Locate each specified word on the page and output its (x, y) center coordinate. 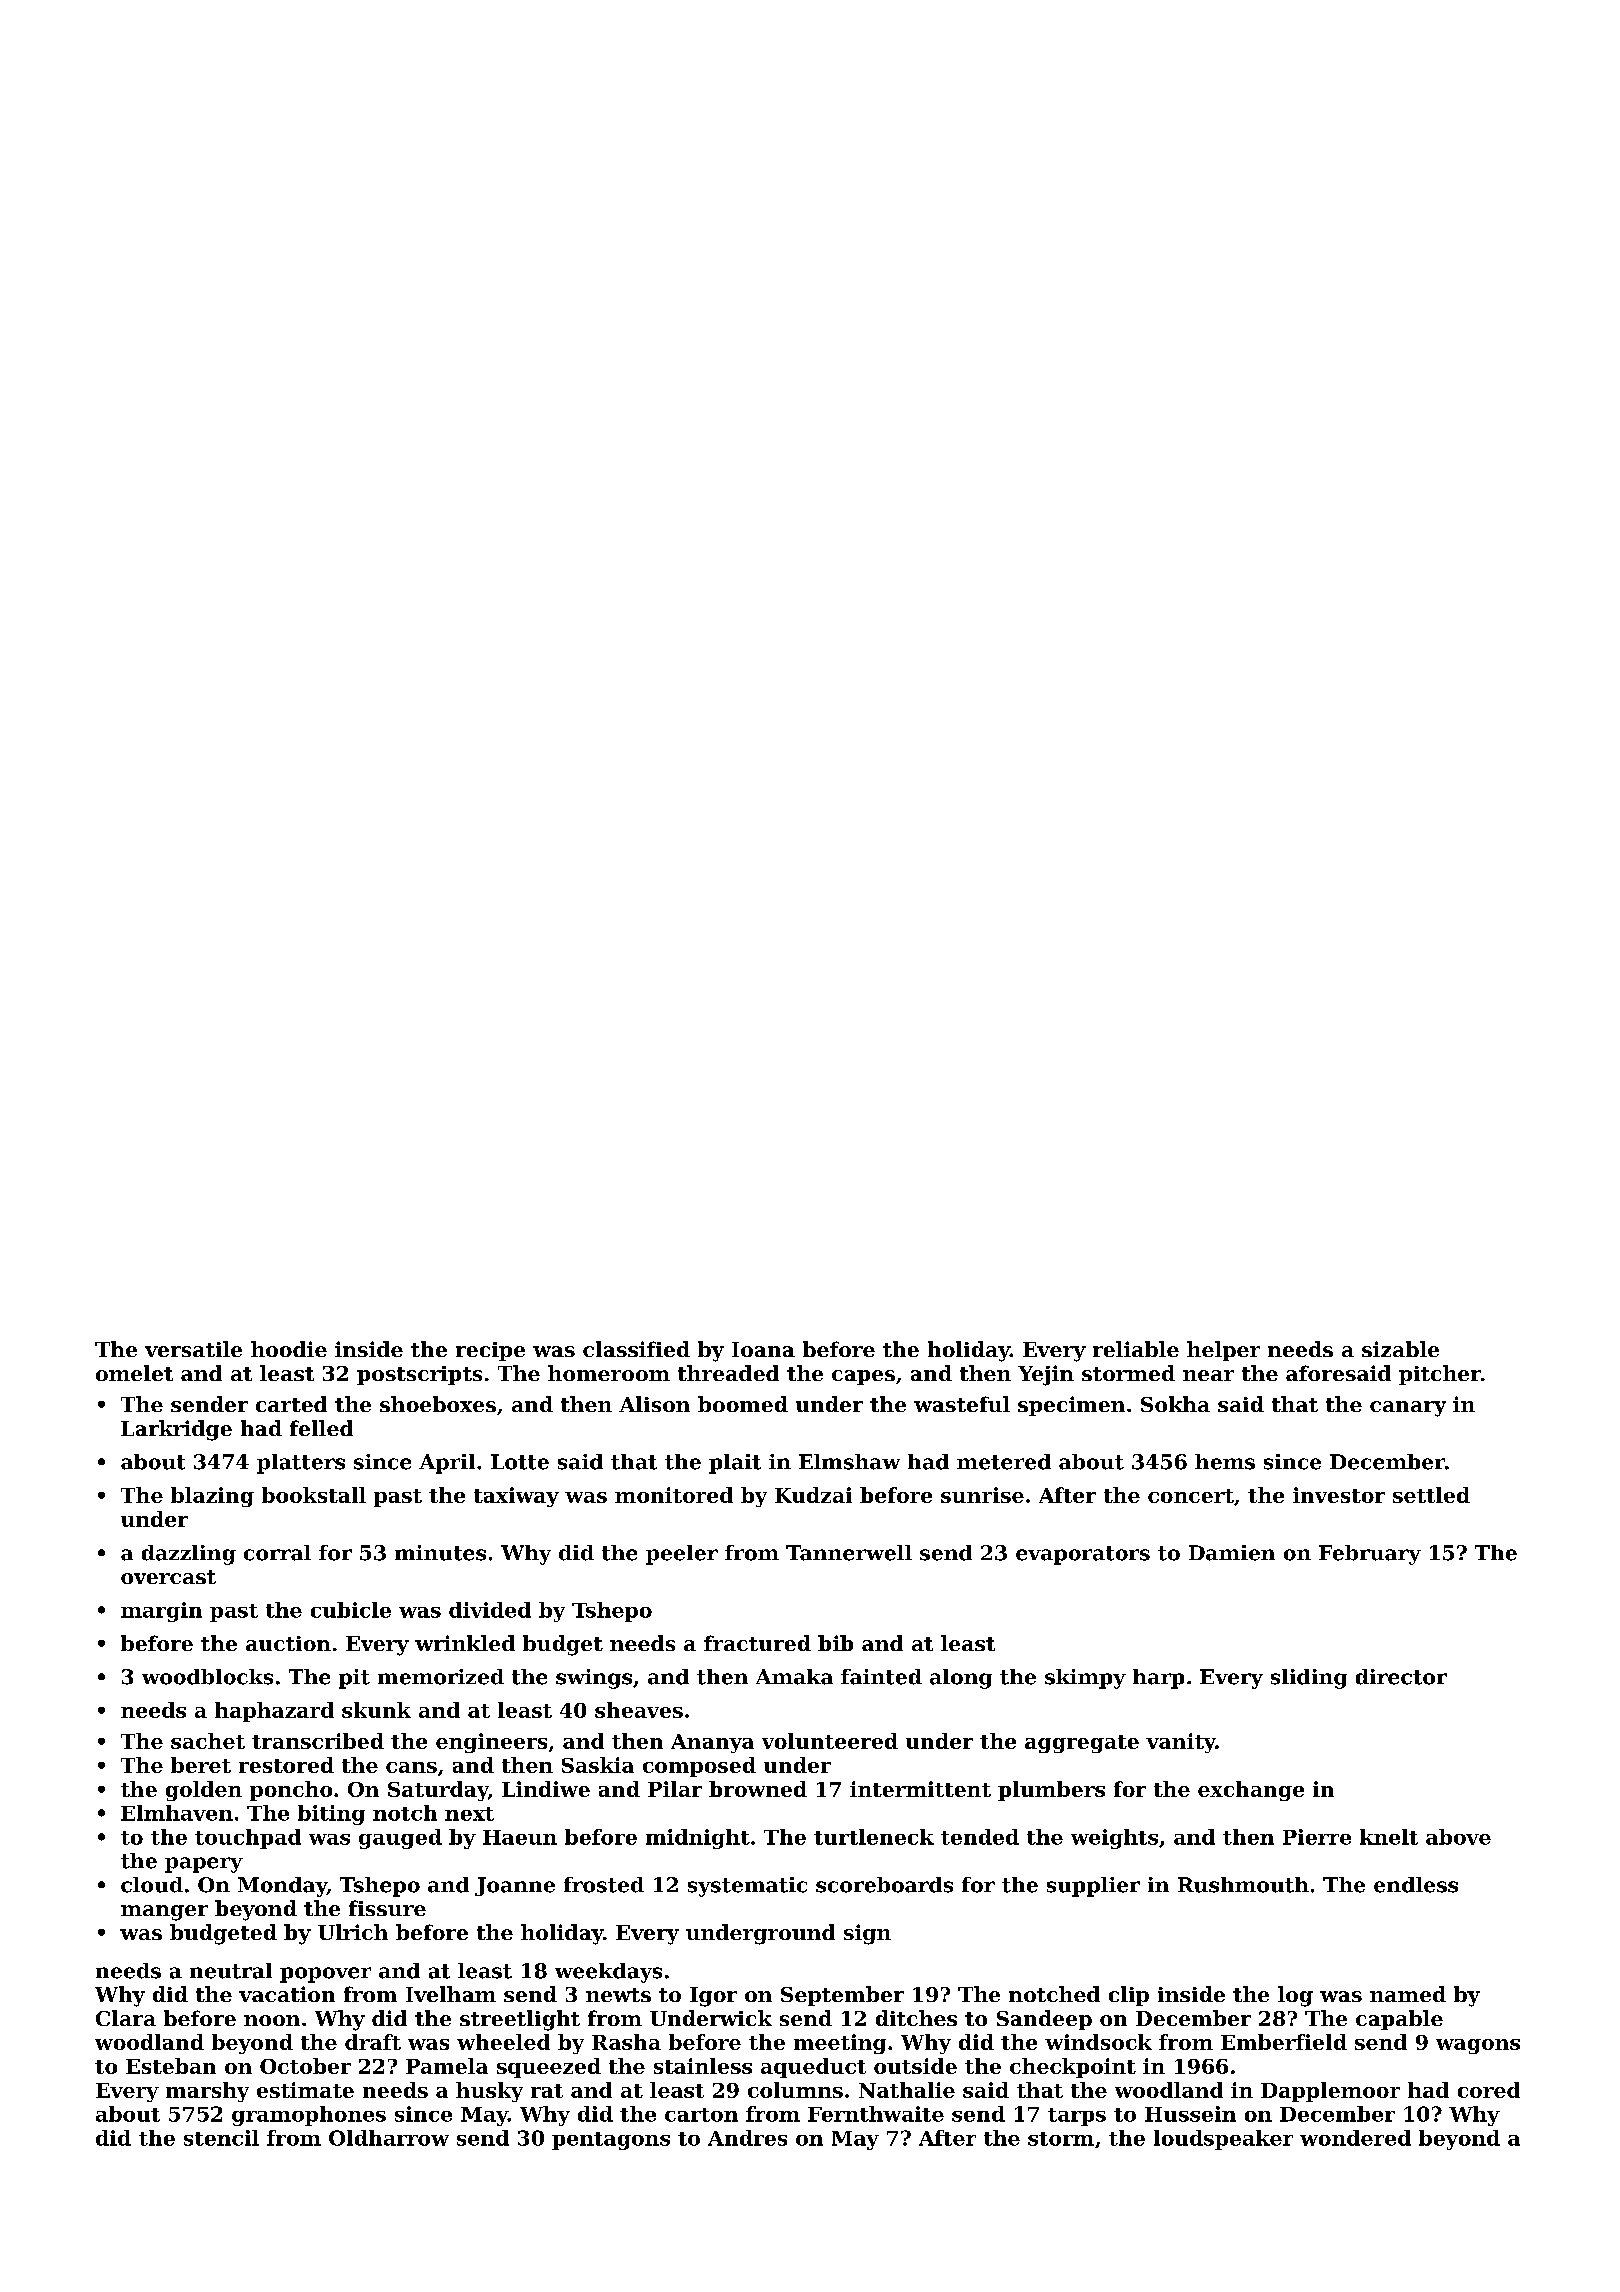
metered (1004, 1462)
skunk (376, 1710)
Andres (747, 2138)
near (1208, 1375)
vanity (1181, 1743)
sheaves (639, 1710)
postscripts (419, 1375)
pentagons (611, 2141)
